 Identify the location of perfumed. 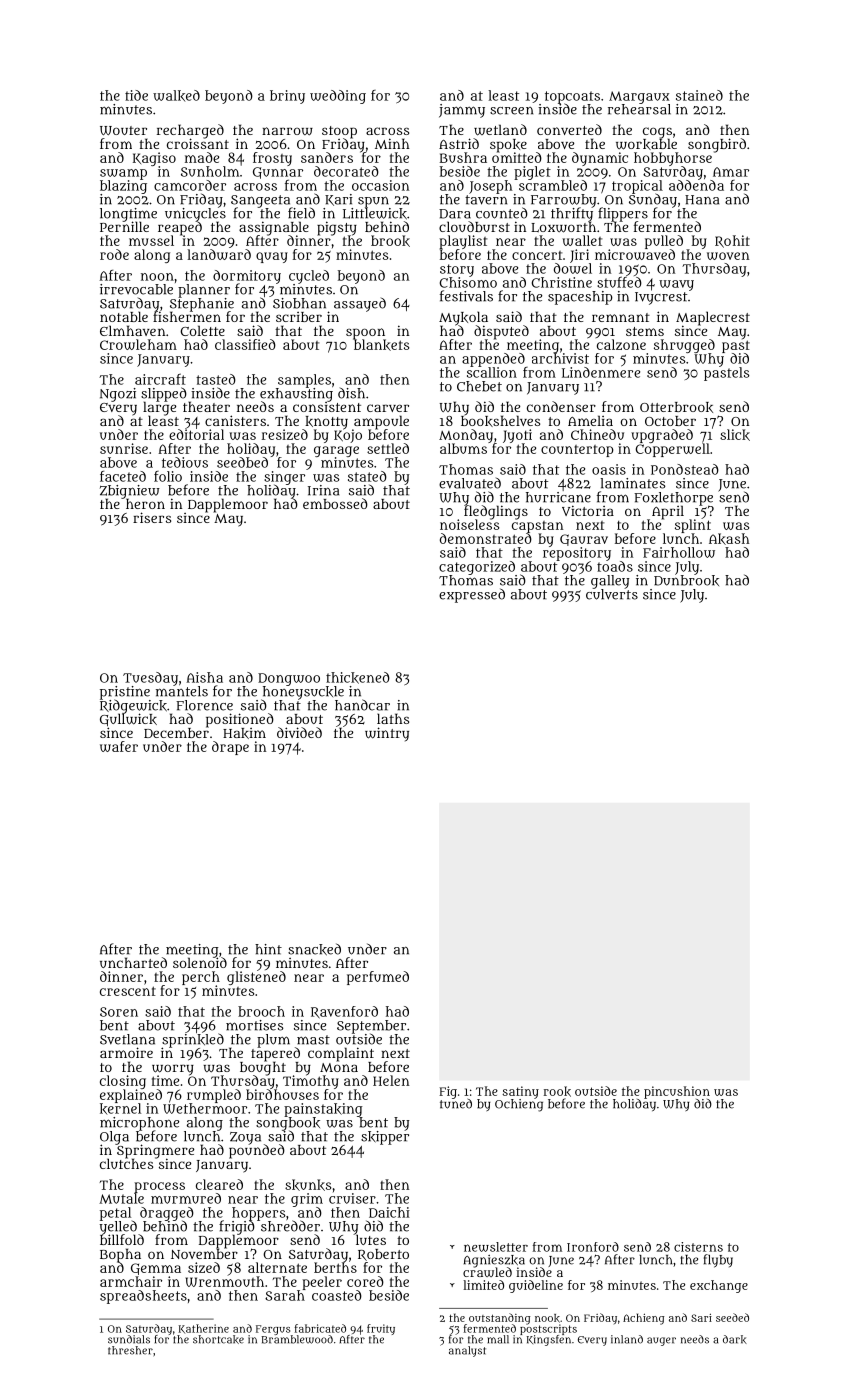
(378, 978).
